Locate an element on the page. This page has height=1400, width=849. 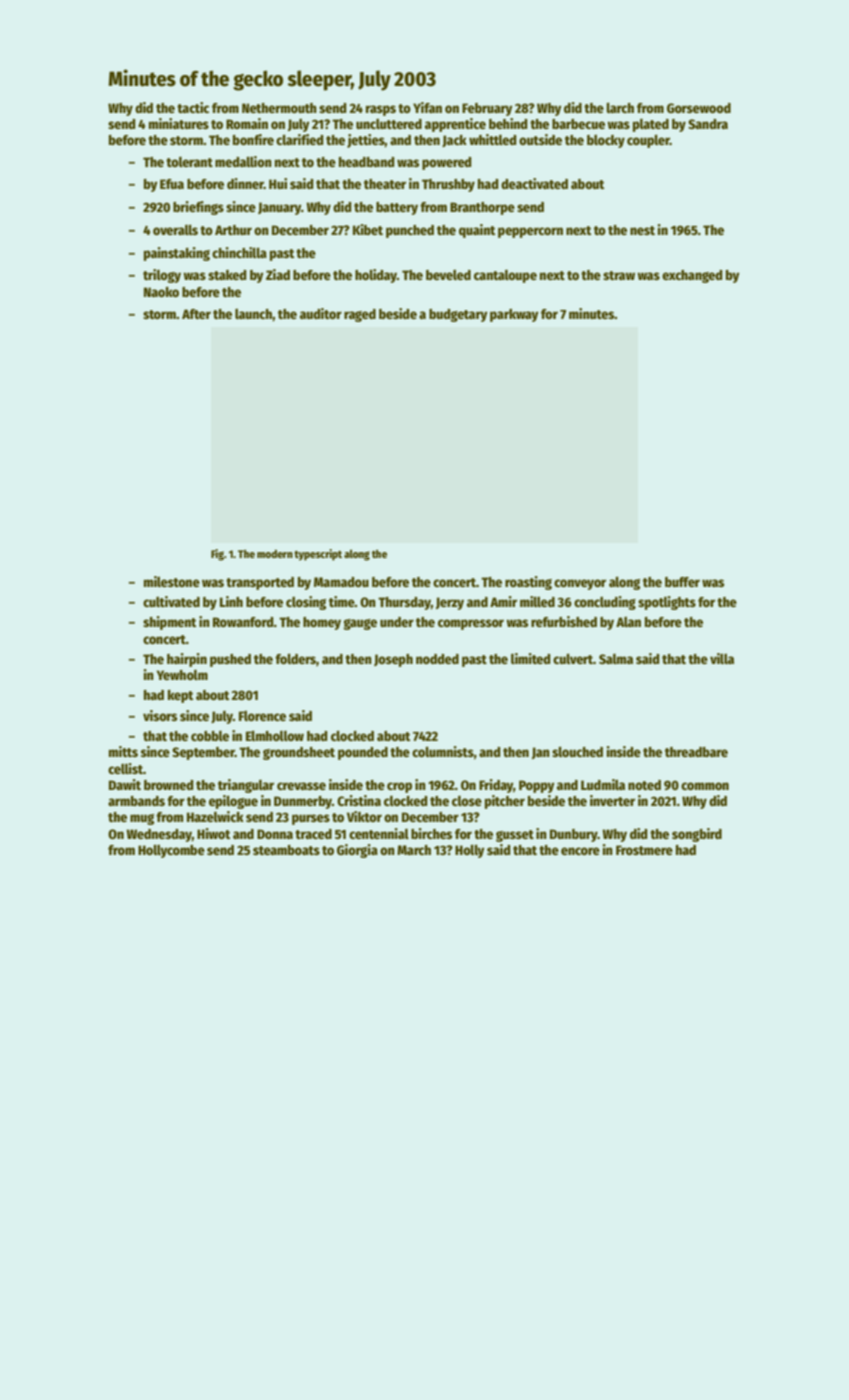
budgetary is located at coordinates (458, 315).
